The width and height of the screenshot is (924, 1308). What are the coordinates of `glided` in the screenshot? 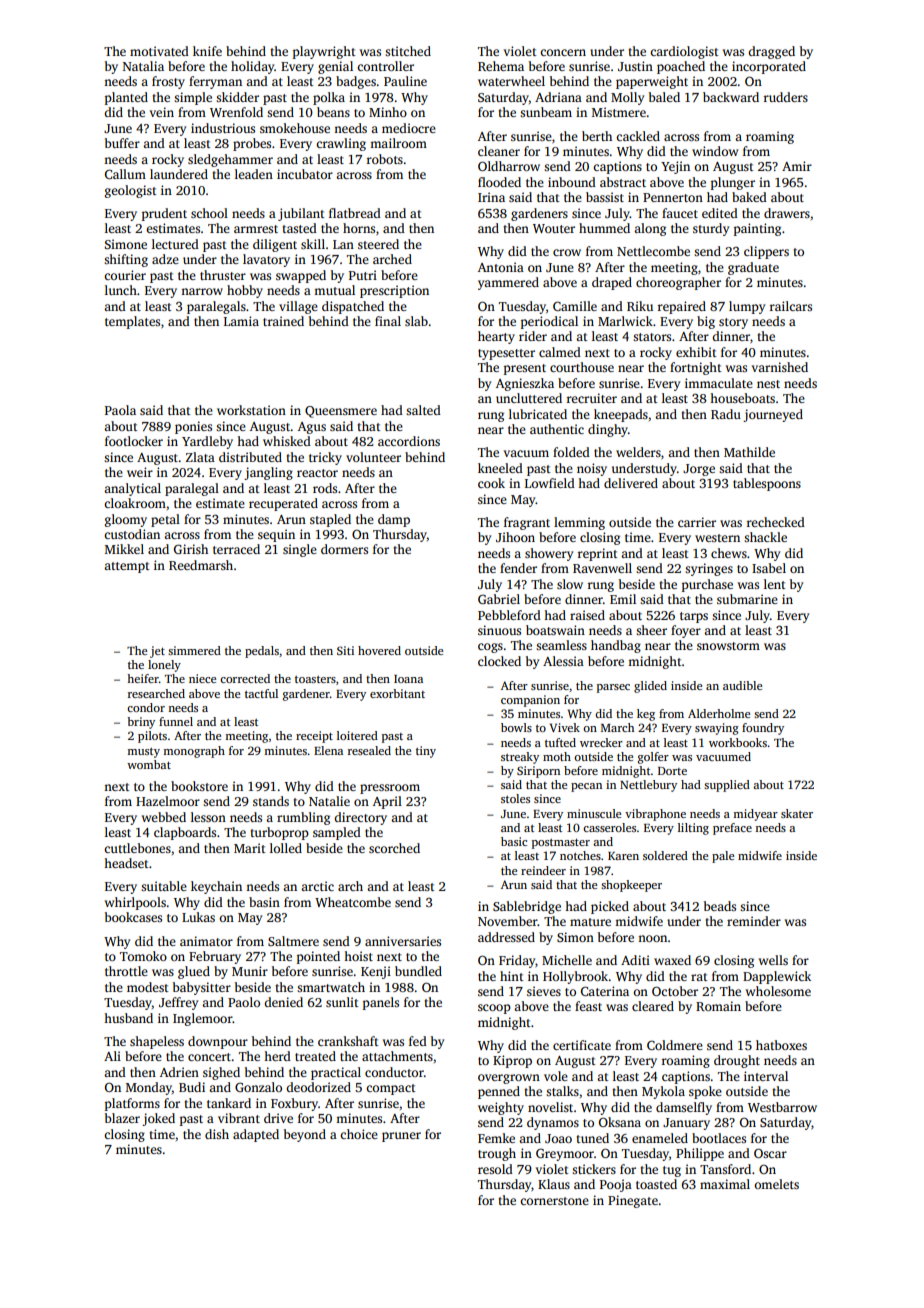 It's located at (650, 687).
